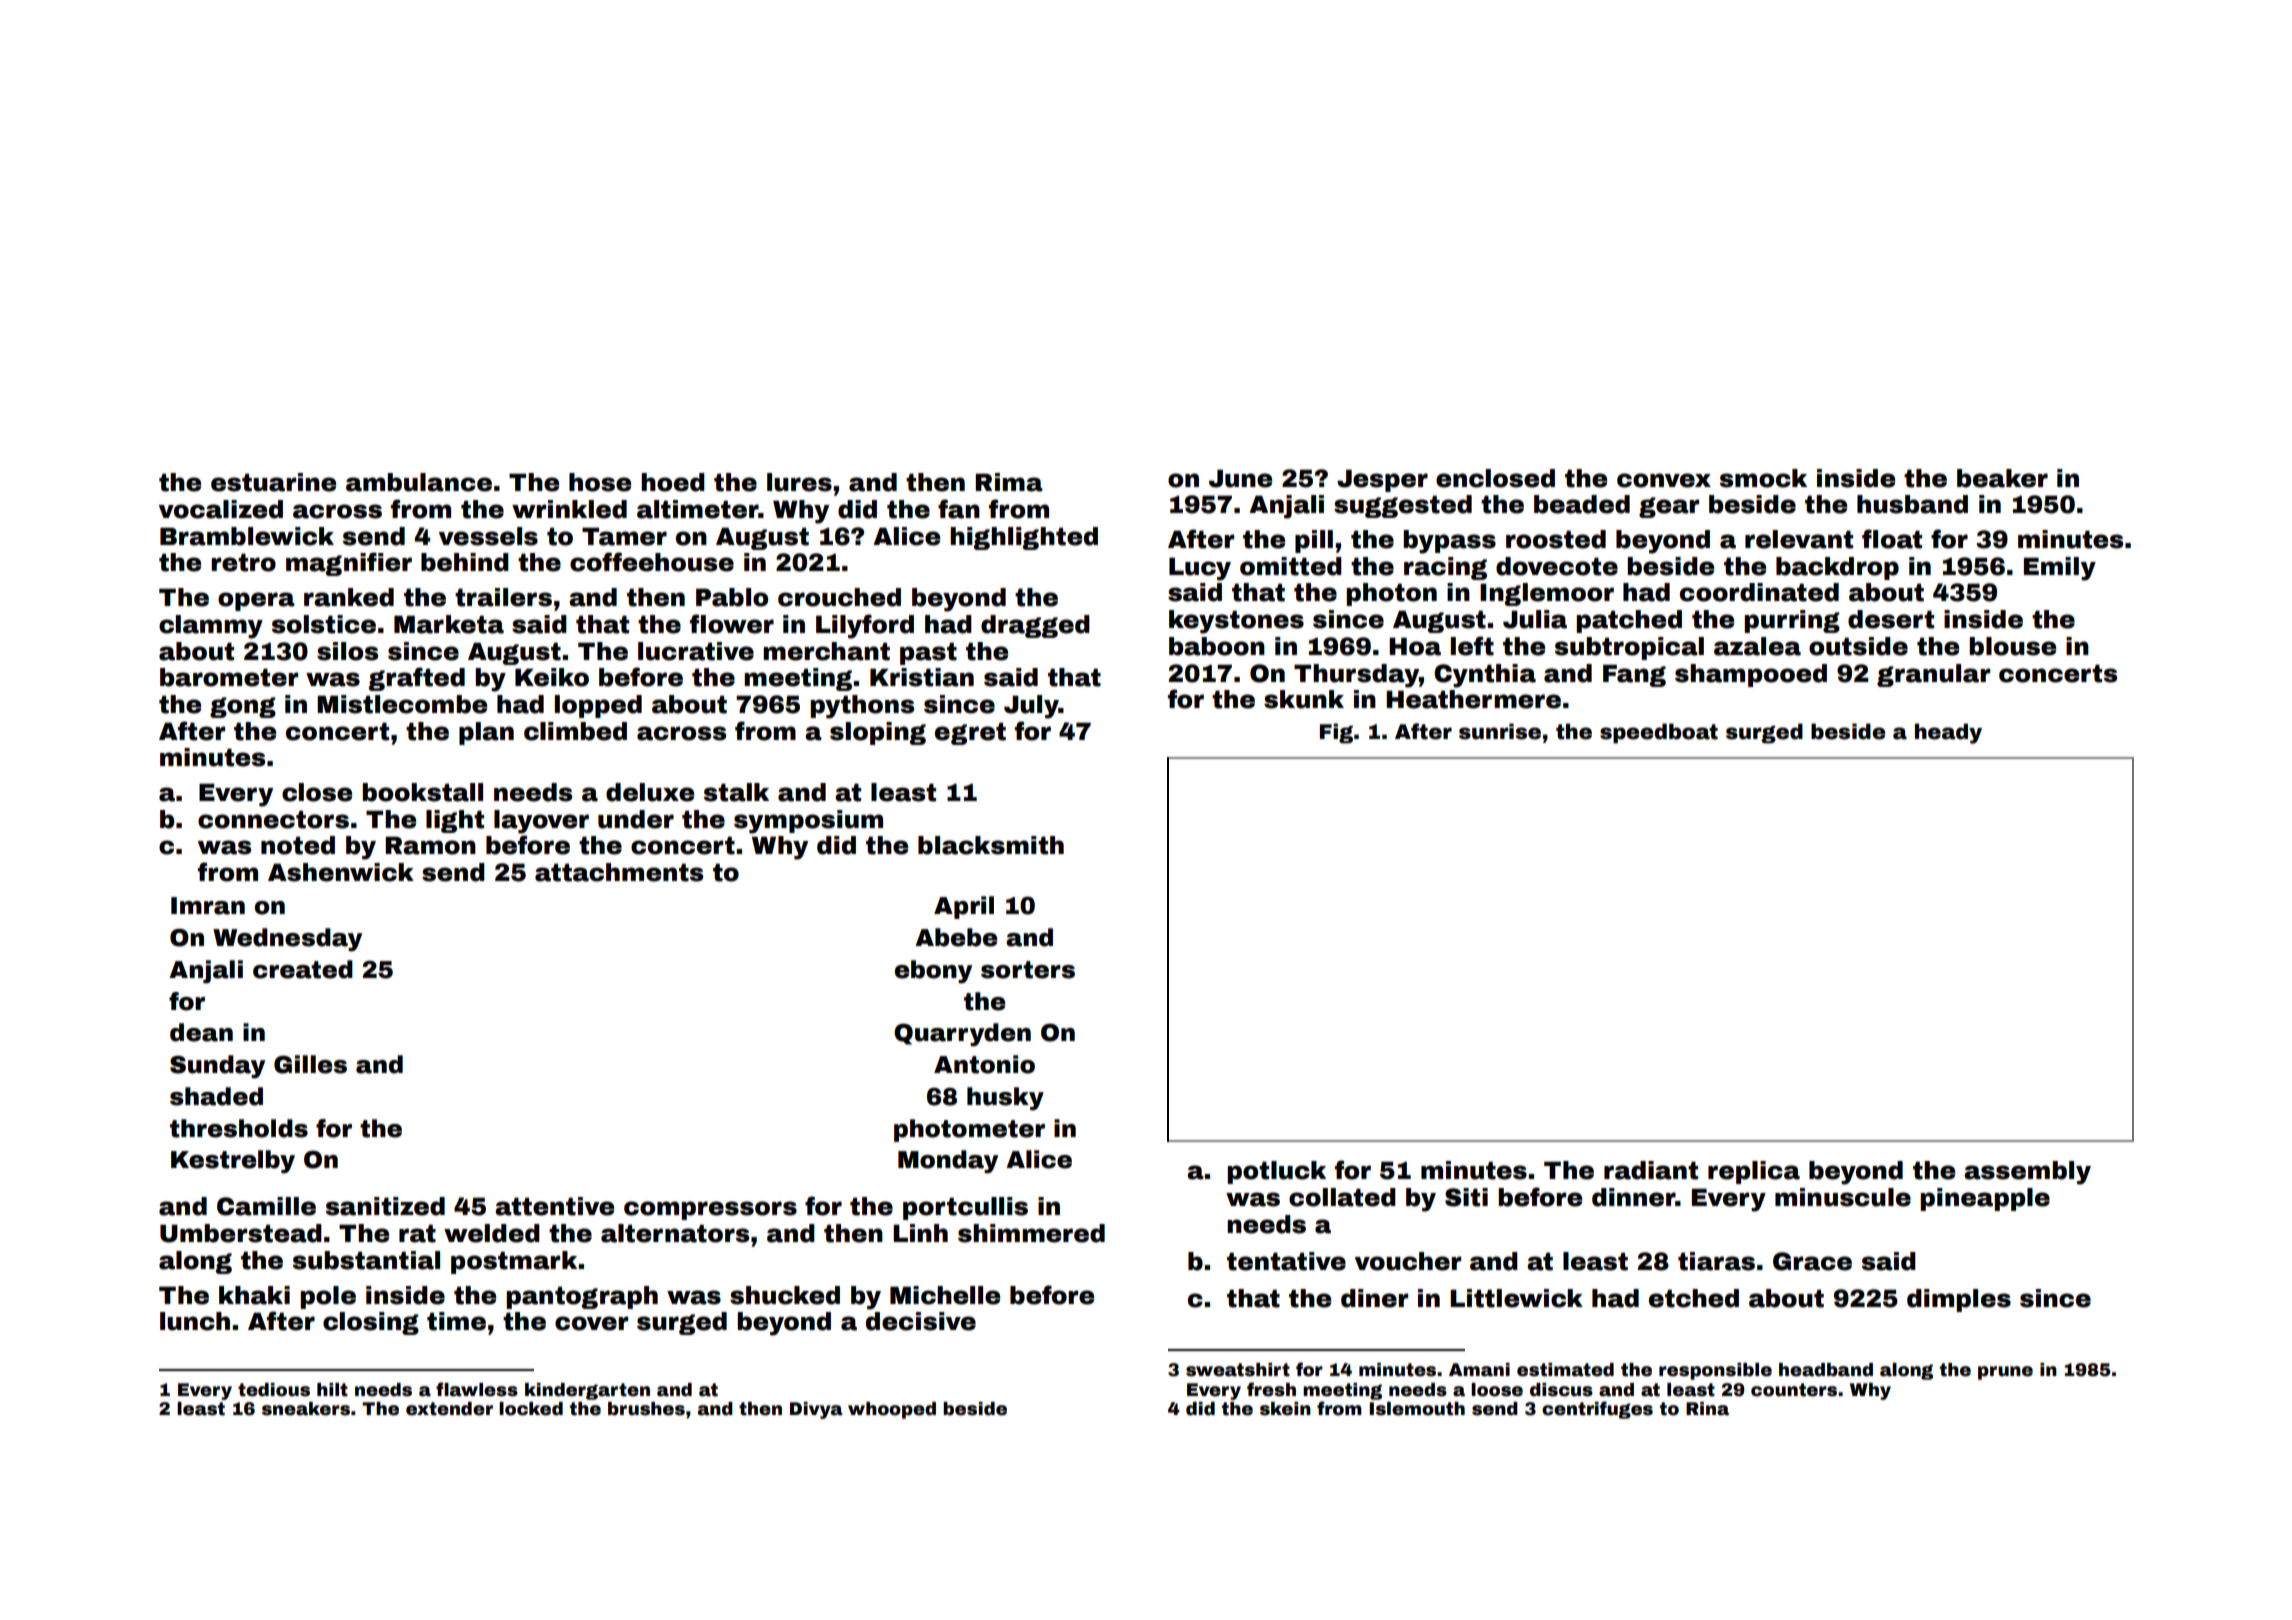 The width and height of the screenshot is (2292, 1620). Describe the element at coordinates (419, 482) in the screenshot. I see `ambulance` at that location.
